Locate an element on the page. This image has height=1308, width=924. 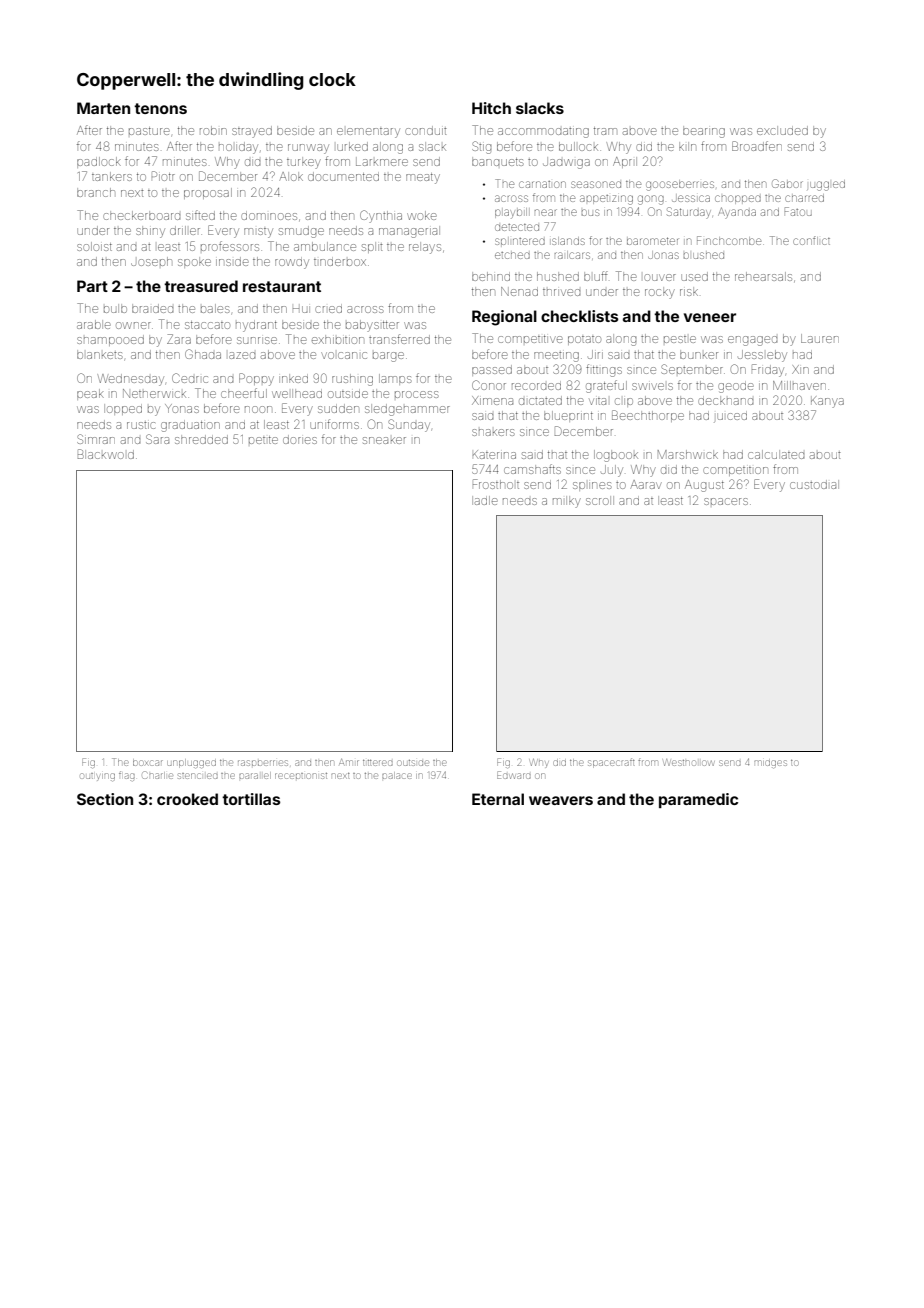
Westhollow is located at coordinates (689, 762).
